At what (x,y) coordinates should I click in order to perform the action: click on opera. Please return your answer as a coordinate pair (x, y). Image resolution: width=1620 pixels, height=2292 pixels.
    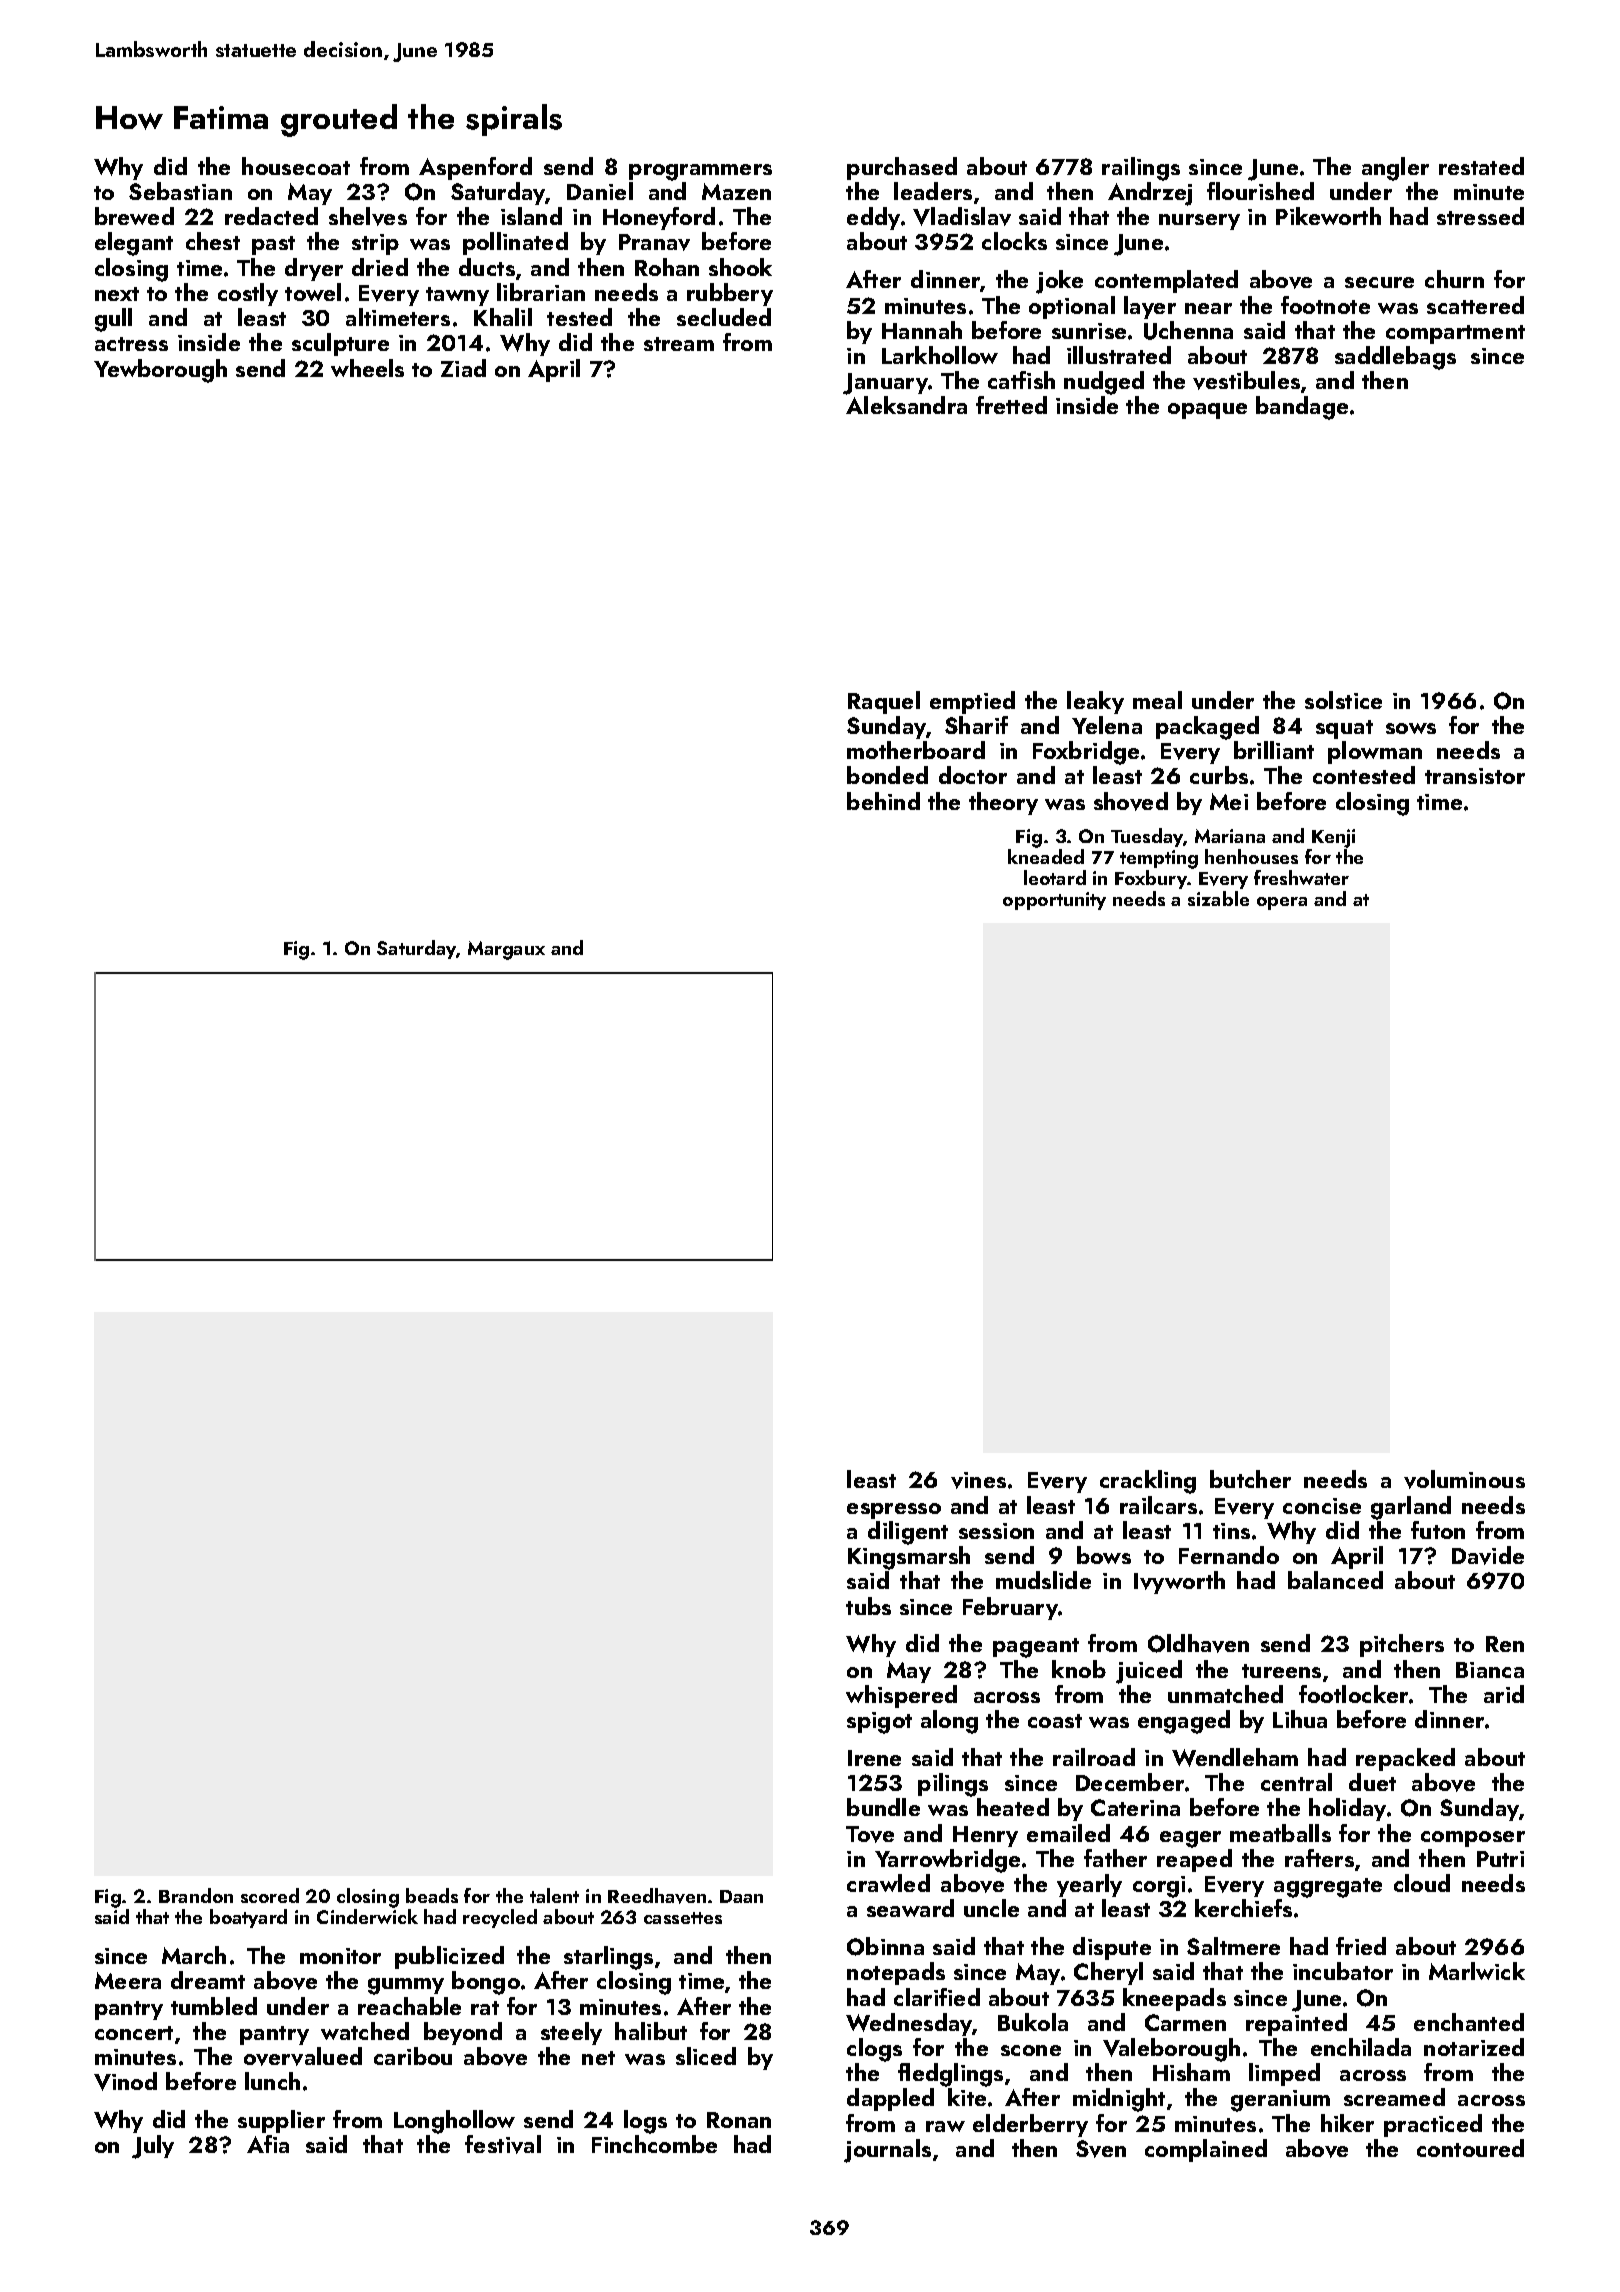
    Looking at the image, I should click on (1282, 903).
